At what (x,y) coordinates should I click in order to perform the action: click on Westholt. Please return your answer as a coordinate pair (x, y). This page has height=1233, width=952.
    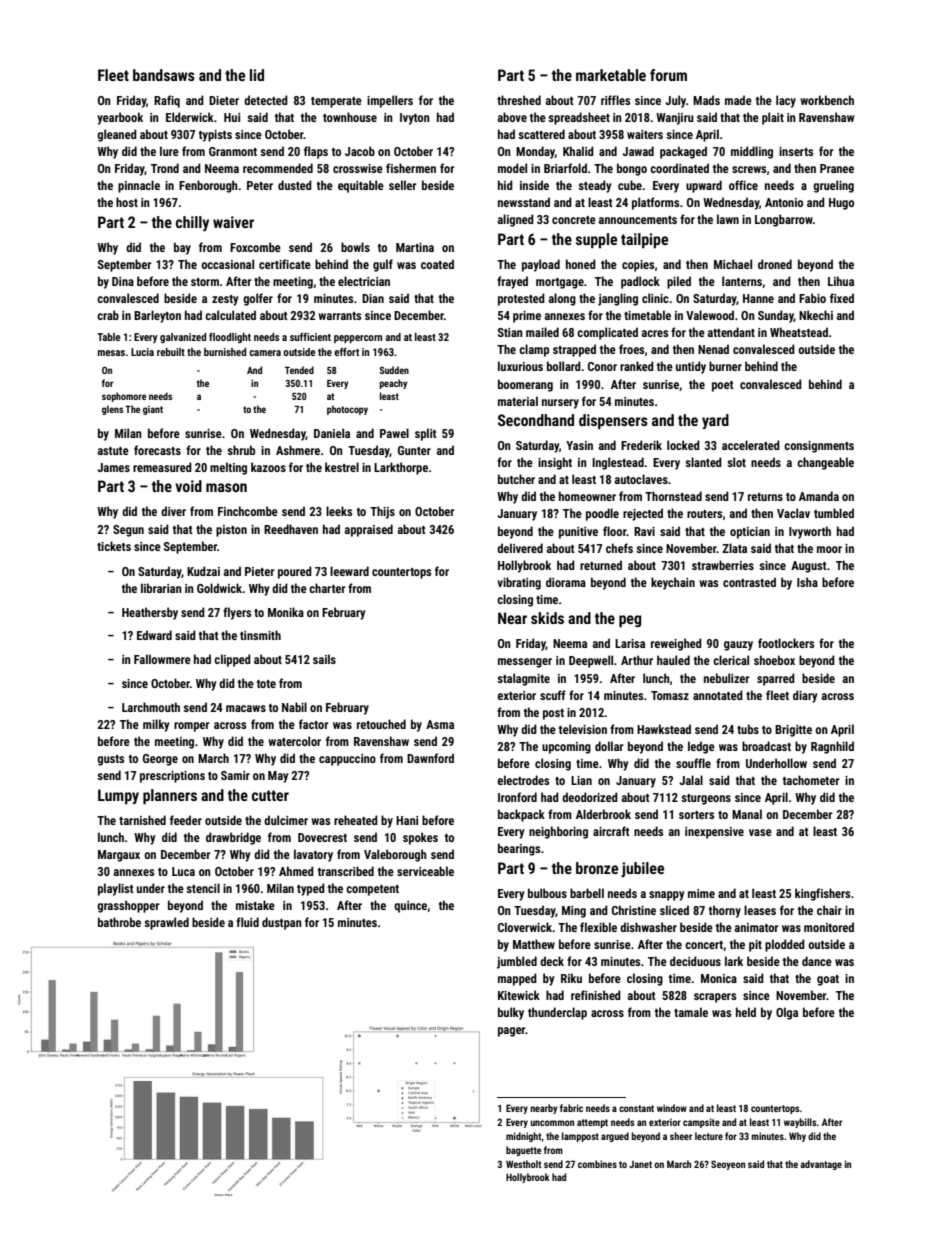
    Looking at the image, I should click on (524, 1164).
